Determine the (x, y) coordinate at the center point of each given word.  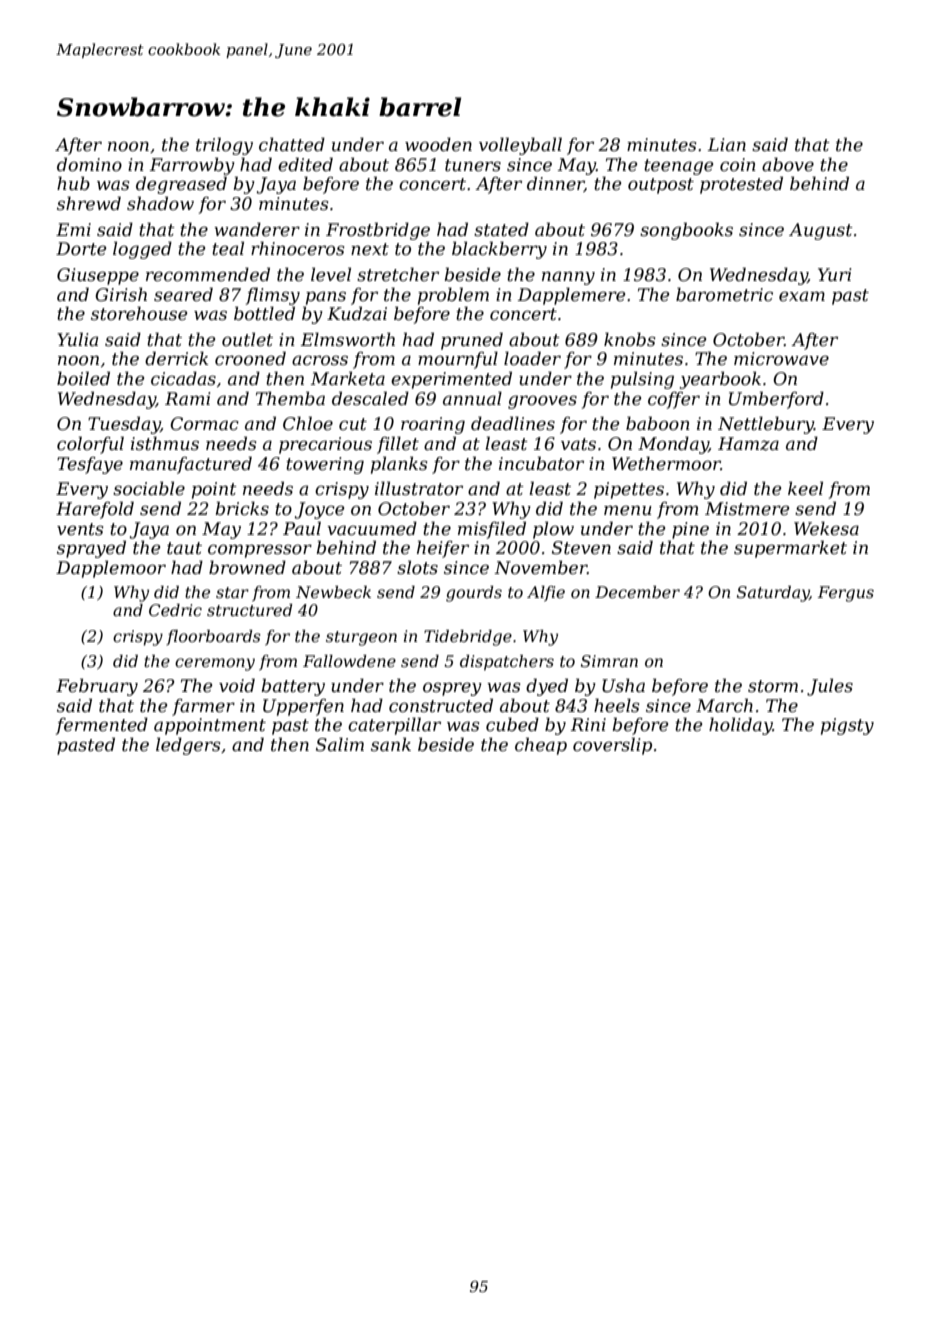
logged (142, 250)
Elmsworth (348, 339)
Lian (727, 144)
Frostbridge (378, 231)
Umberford (776, 400)
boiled (83, 378)
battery (293, 687)
